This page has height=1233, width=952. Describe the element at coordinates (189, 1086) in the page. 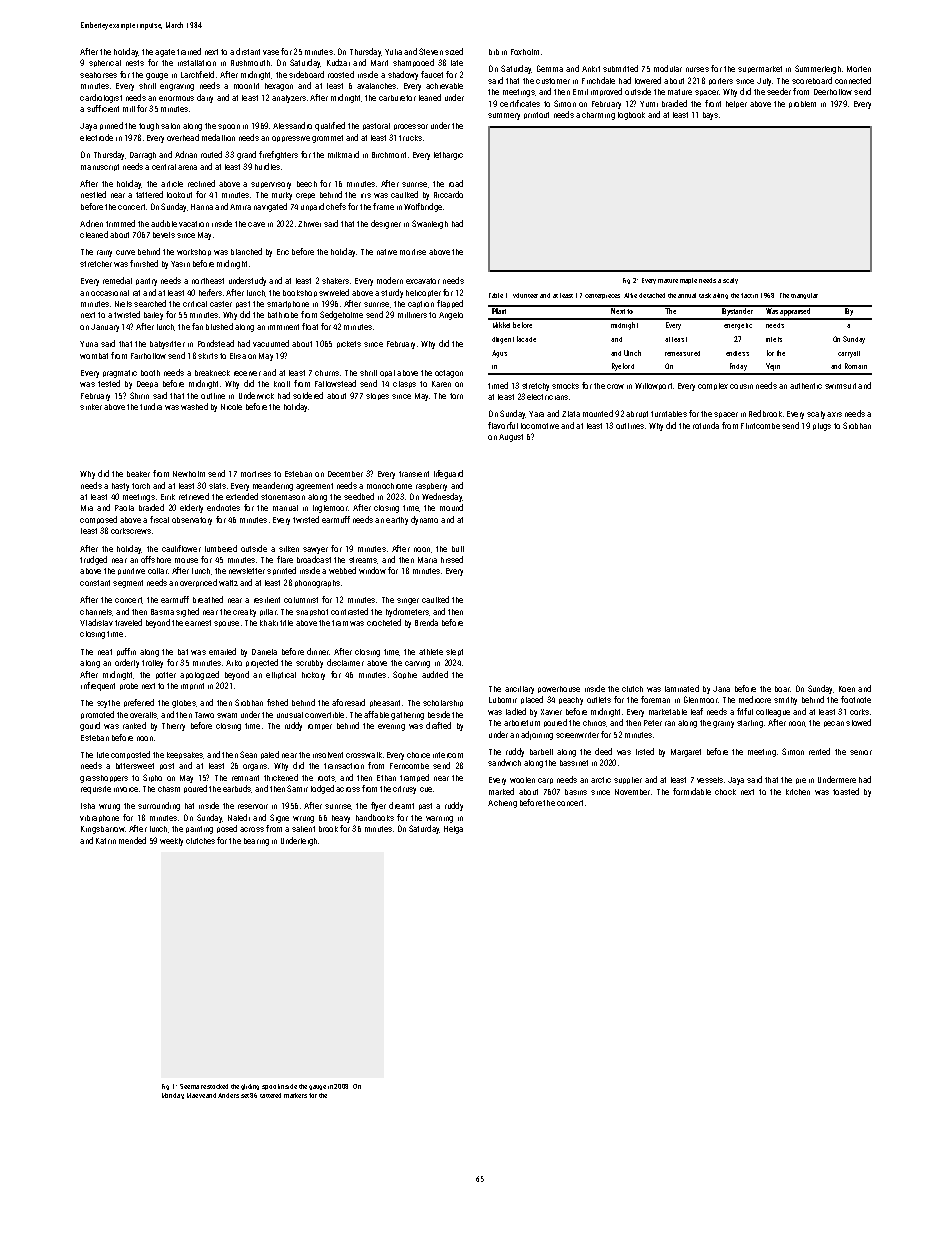

I see `Seema` at that location.
